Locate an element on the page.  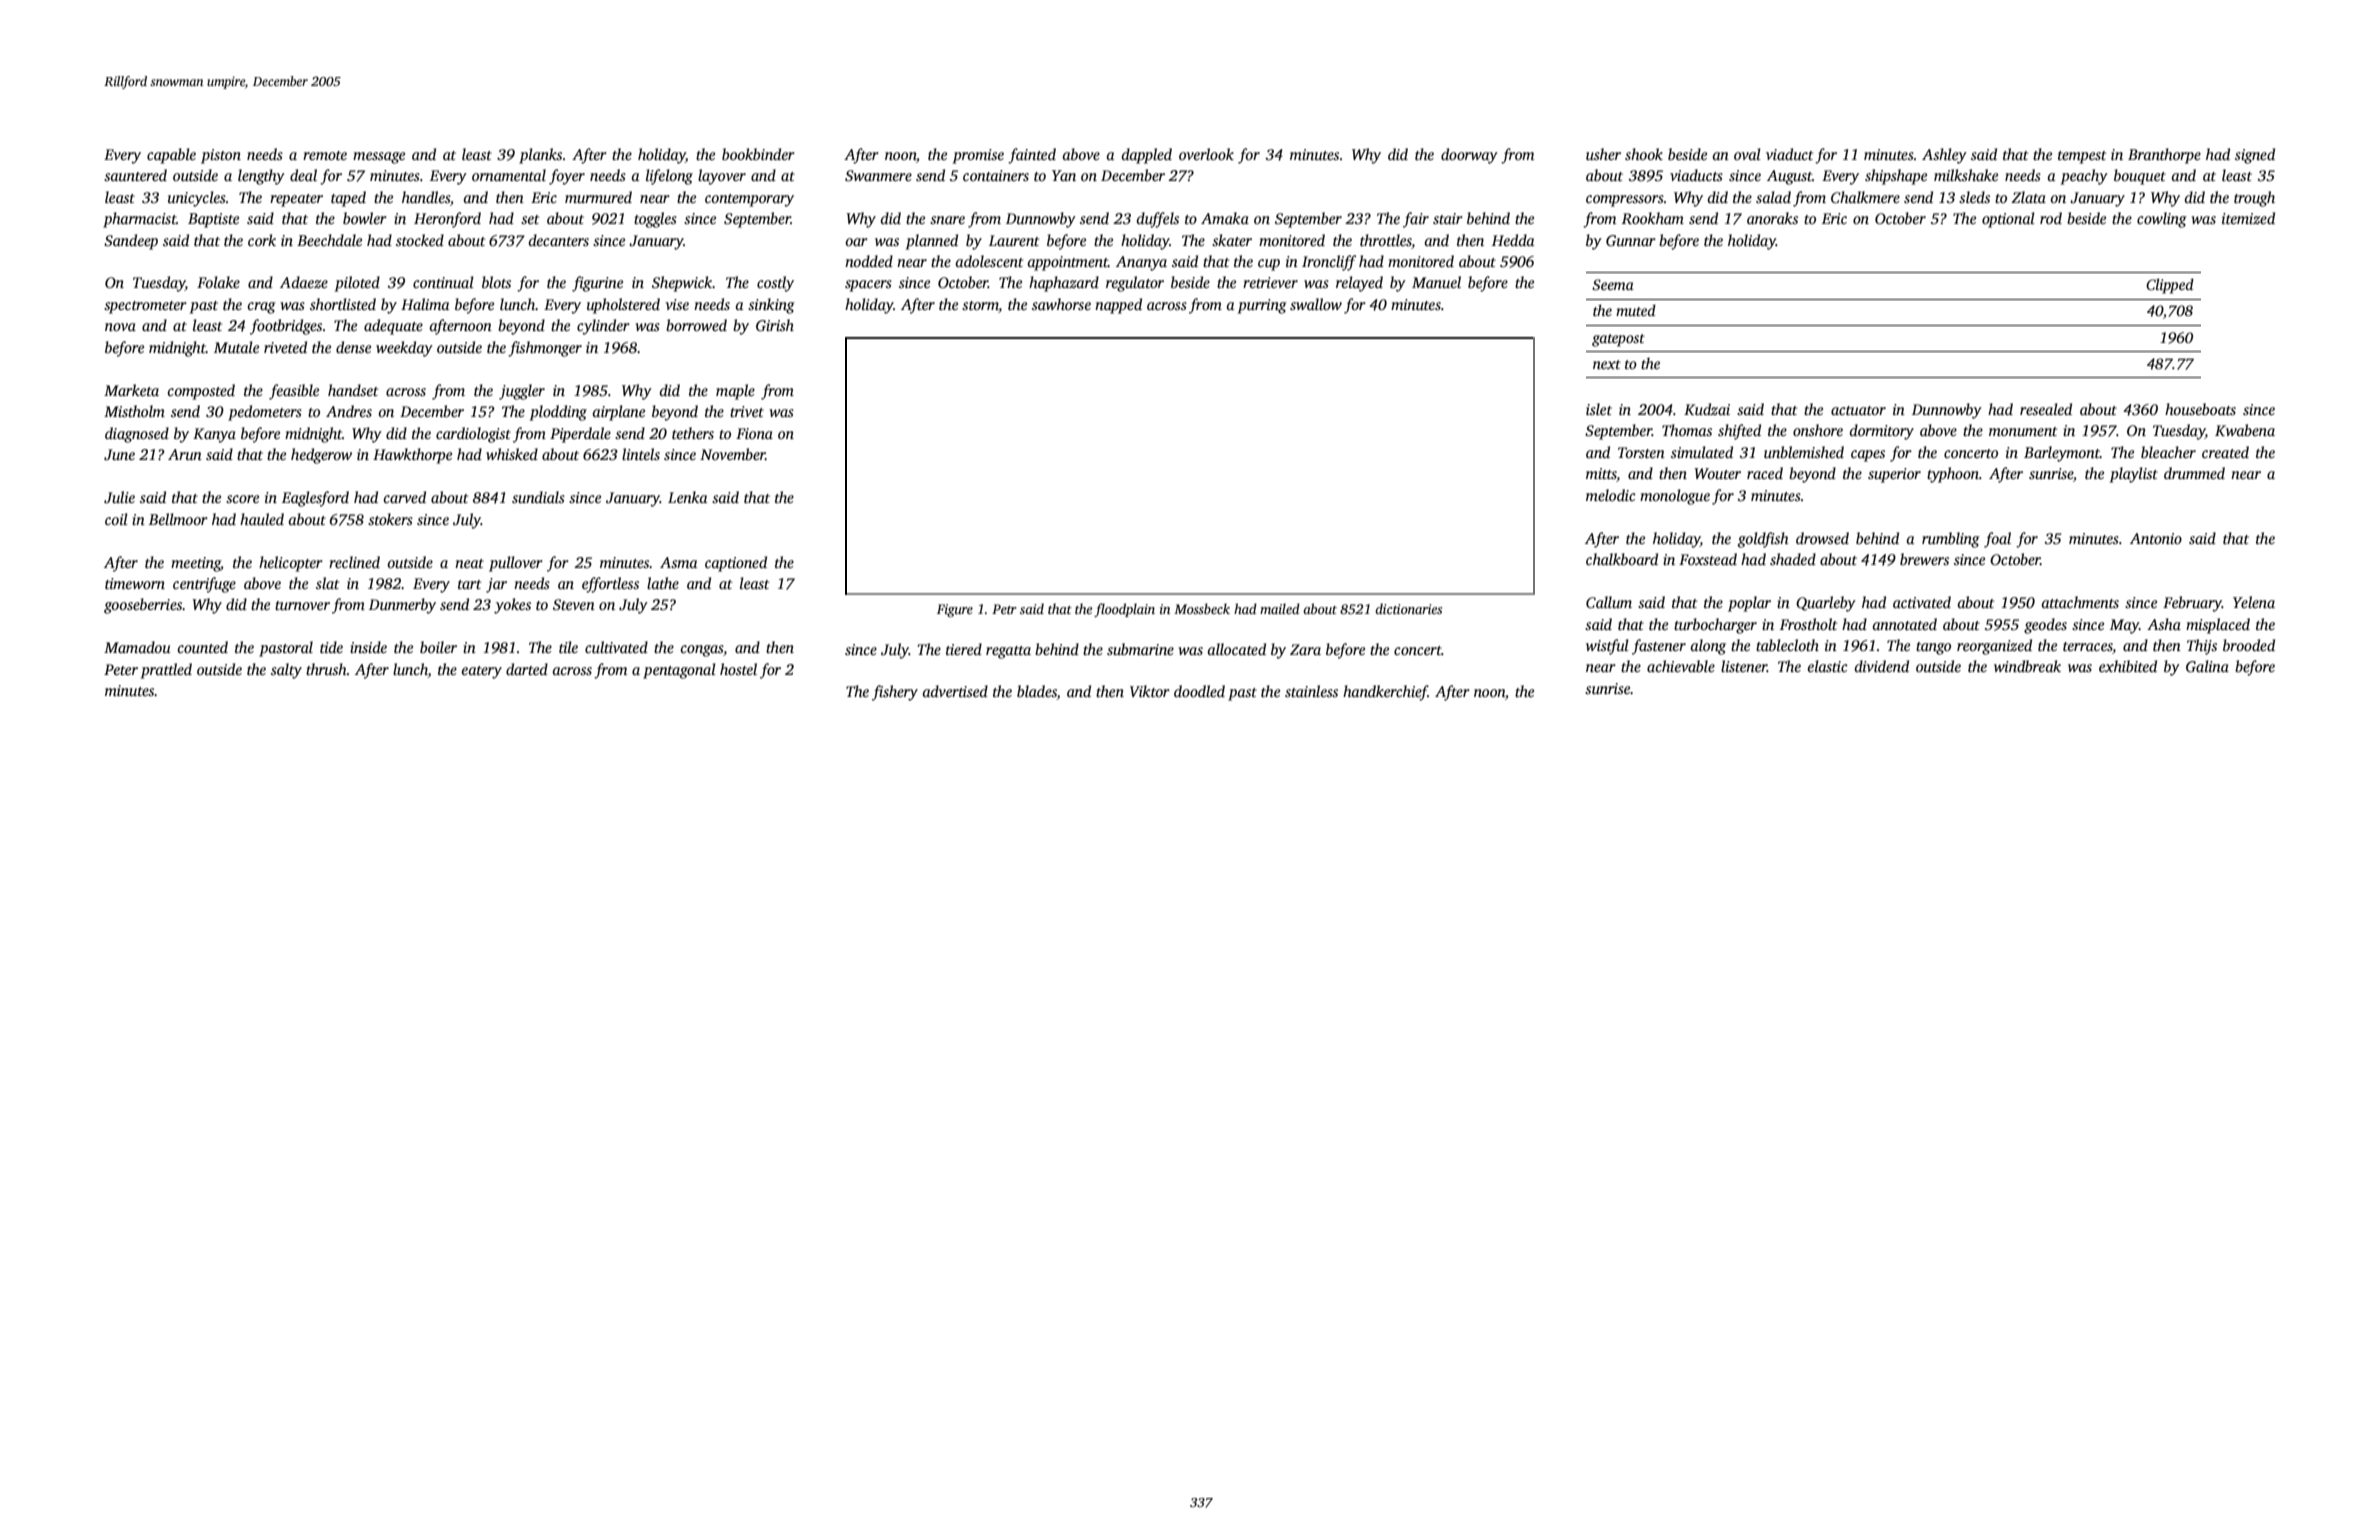
Dunmerby is located at coordinates (402, 606).
